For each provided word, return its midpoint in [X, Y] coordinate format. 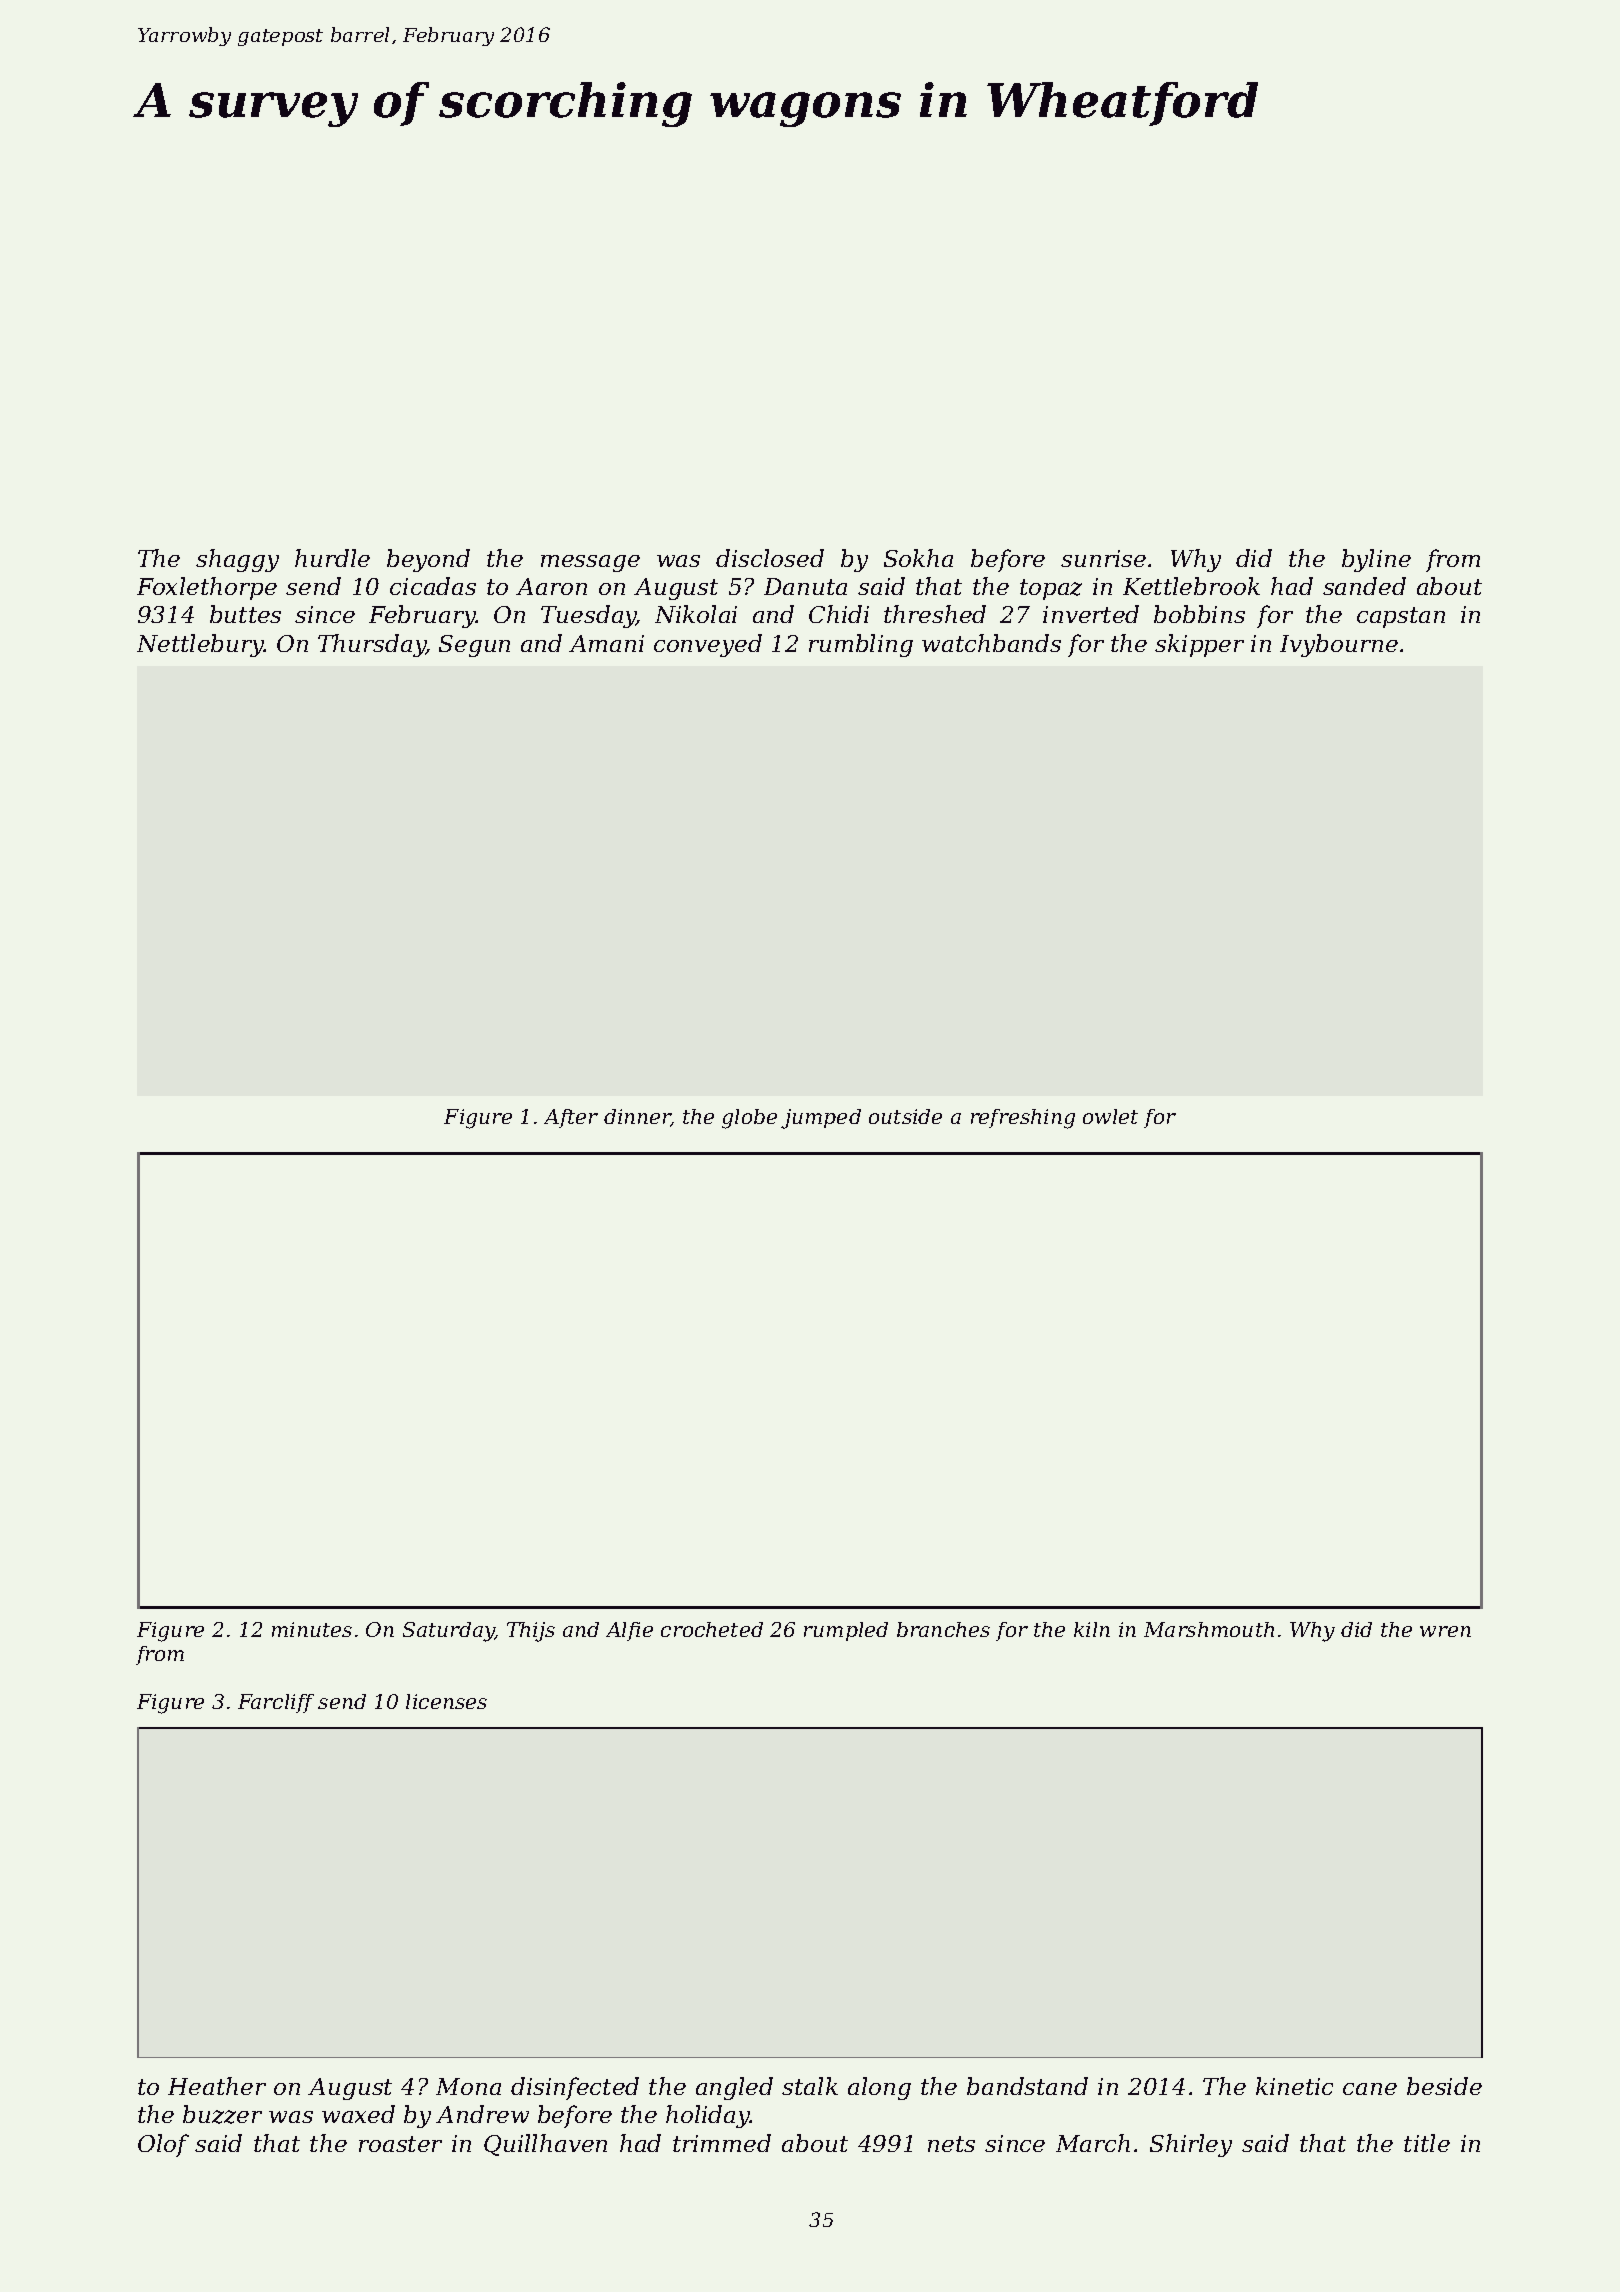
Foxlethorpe [207, 588]
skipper [1199, 645]
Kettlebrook [1191, 586]
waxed [358, 2114]
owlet [1110, 1116]
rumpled [846, 1631]
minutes [312, 1629]
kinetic [1294, 2086]
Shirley [1191, 2145]
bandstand [1027, 2086]
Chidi [839, 614]
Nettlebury [200, 645]
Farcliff [276, 1703]
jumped [821, 1119]
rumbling [861, 645]
